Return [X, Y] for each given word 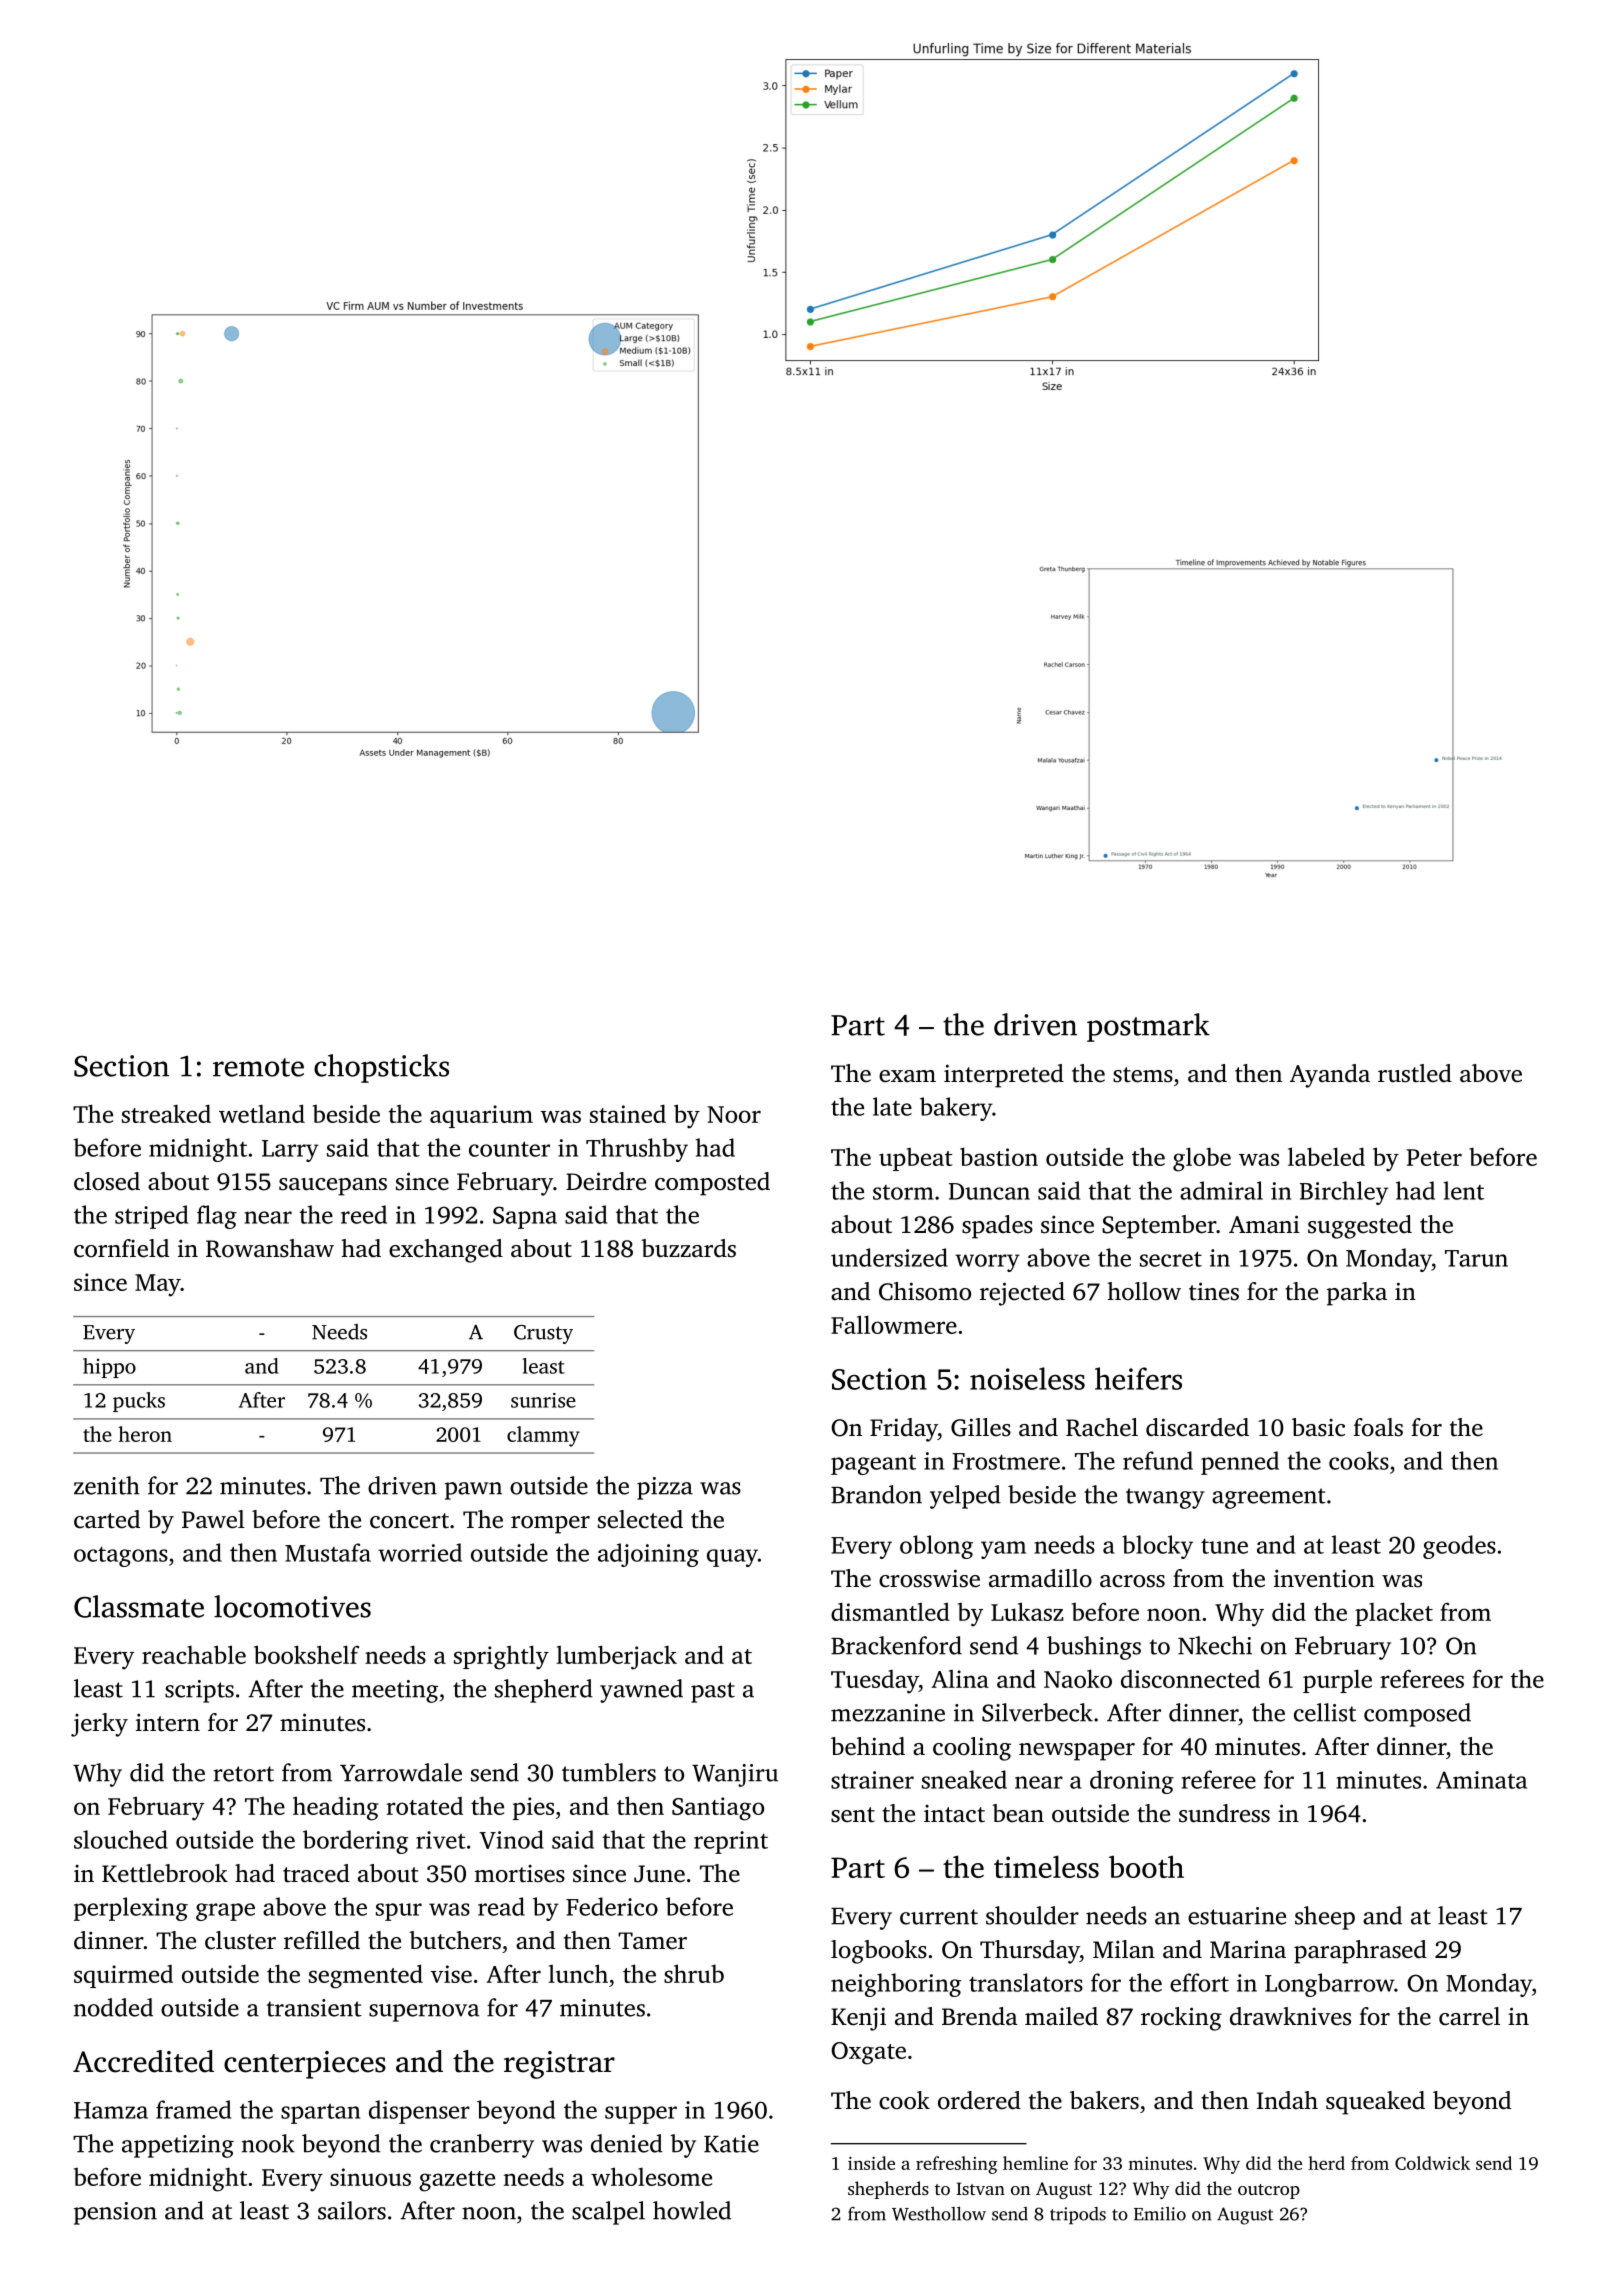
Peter [1434, 1157]
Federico [612, 1906]
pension [115, 2213]
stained [628, 1113]
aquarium [481, 1116]
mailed [1061, 2016]
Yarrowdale [401, 1772]
